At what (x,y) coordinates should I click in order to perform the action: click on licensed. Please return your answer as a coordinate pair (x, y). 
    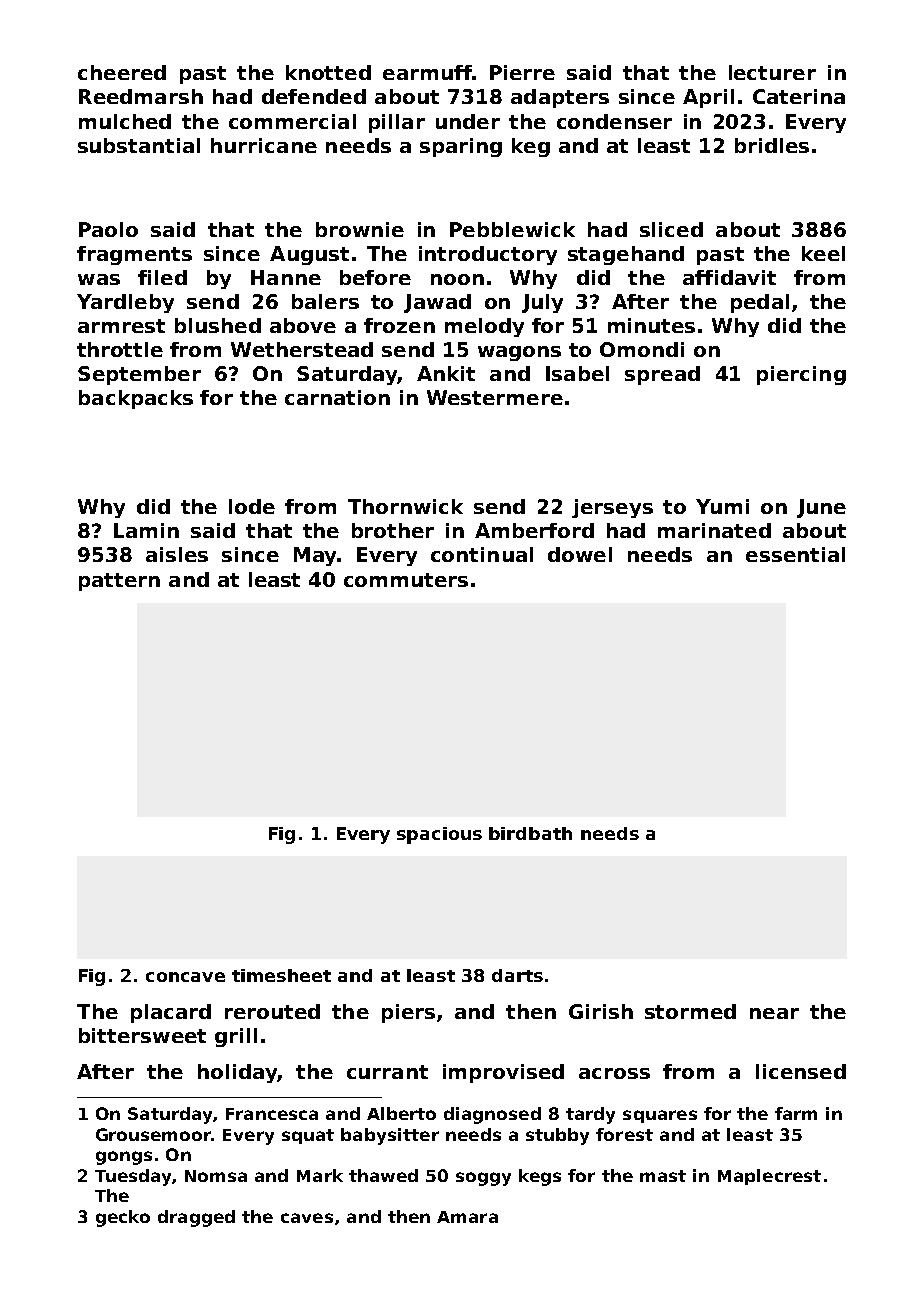
    Looking at the image, I should click on (801, 1071).
